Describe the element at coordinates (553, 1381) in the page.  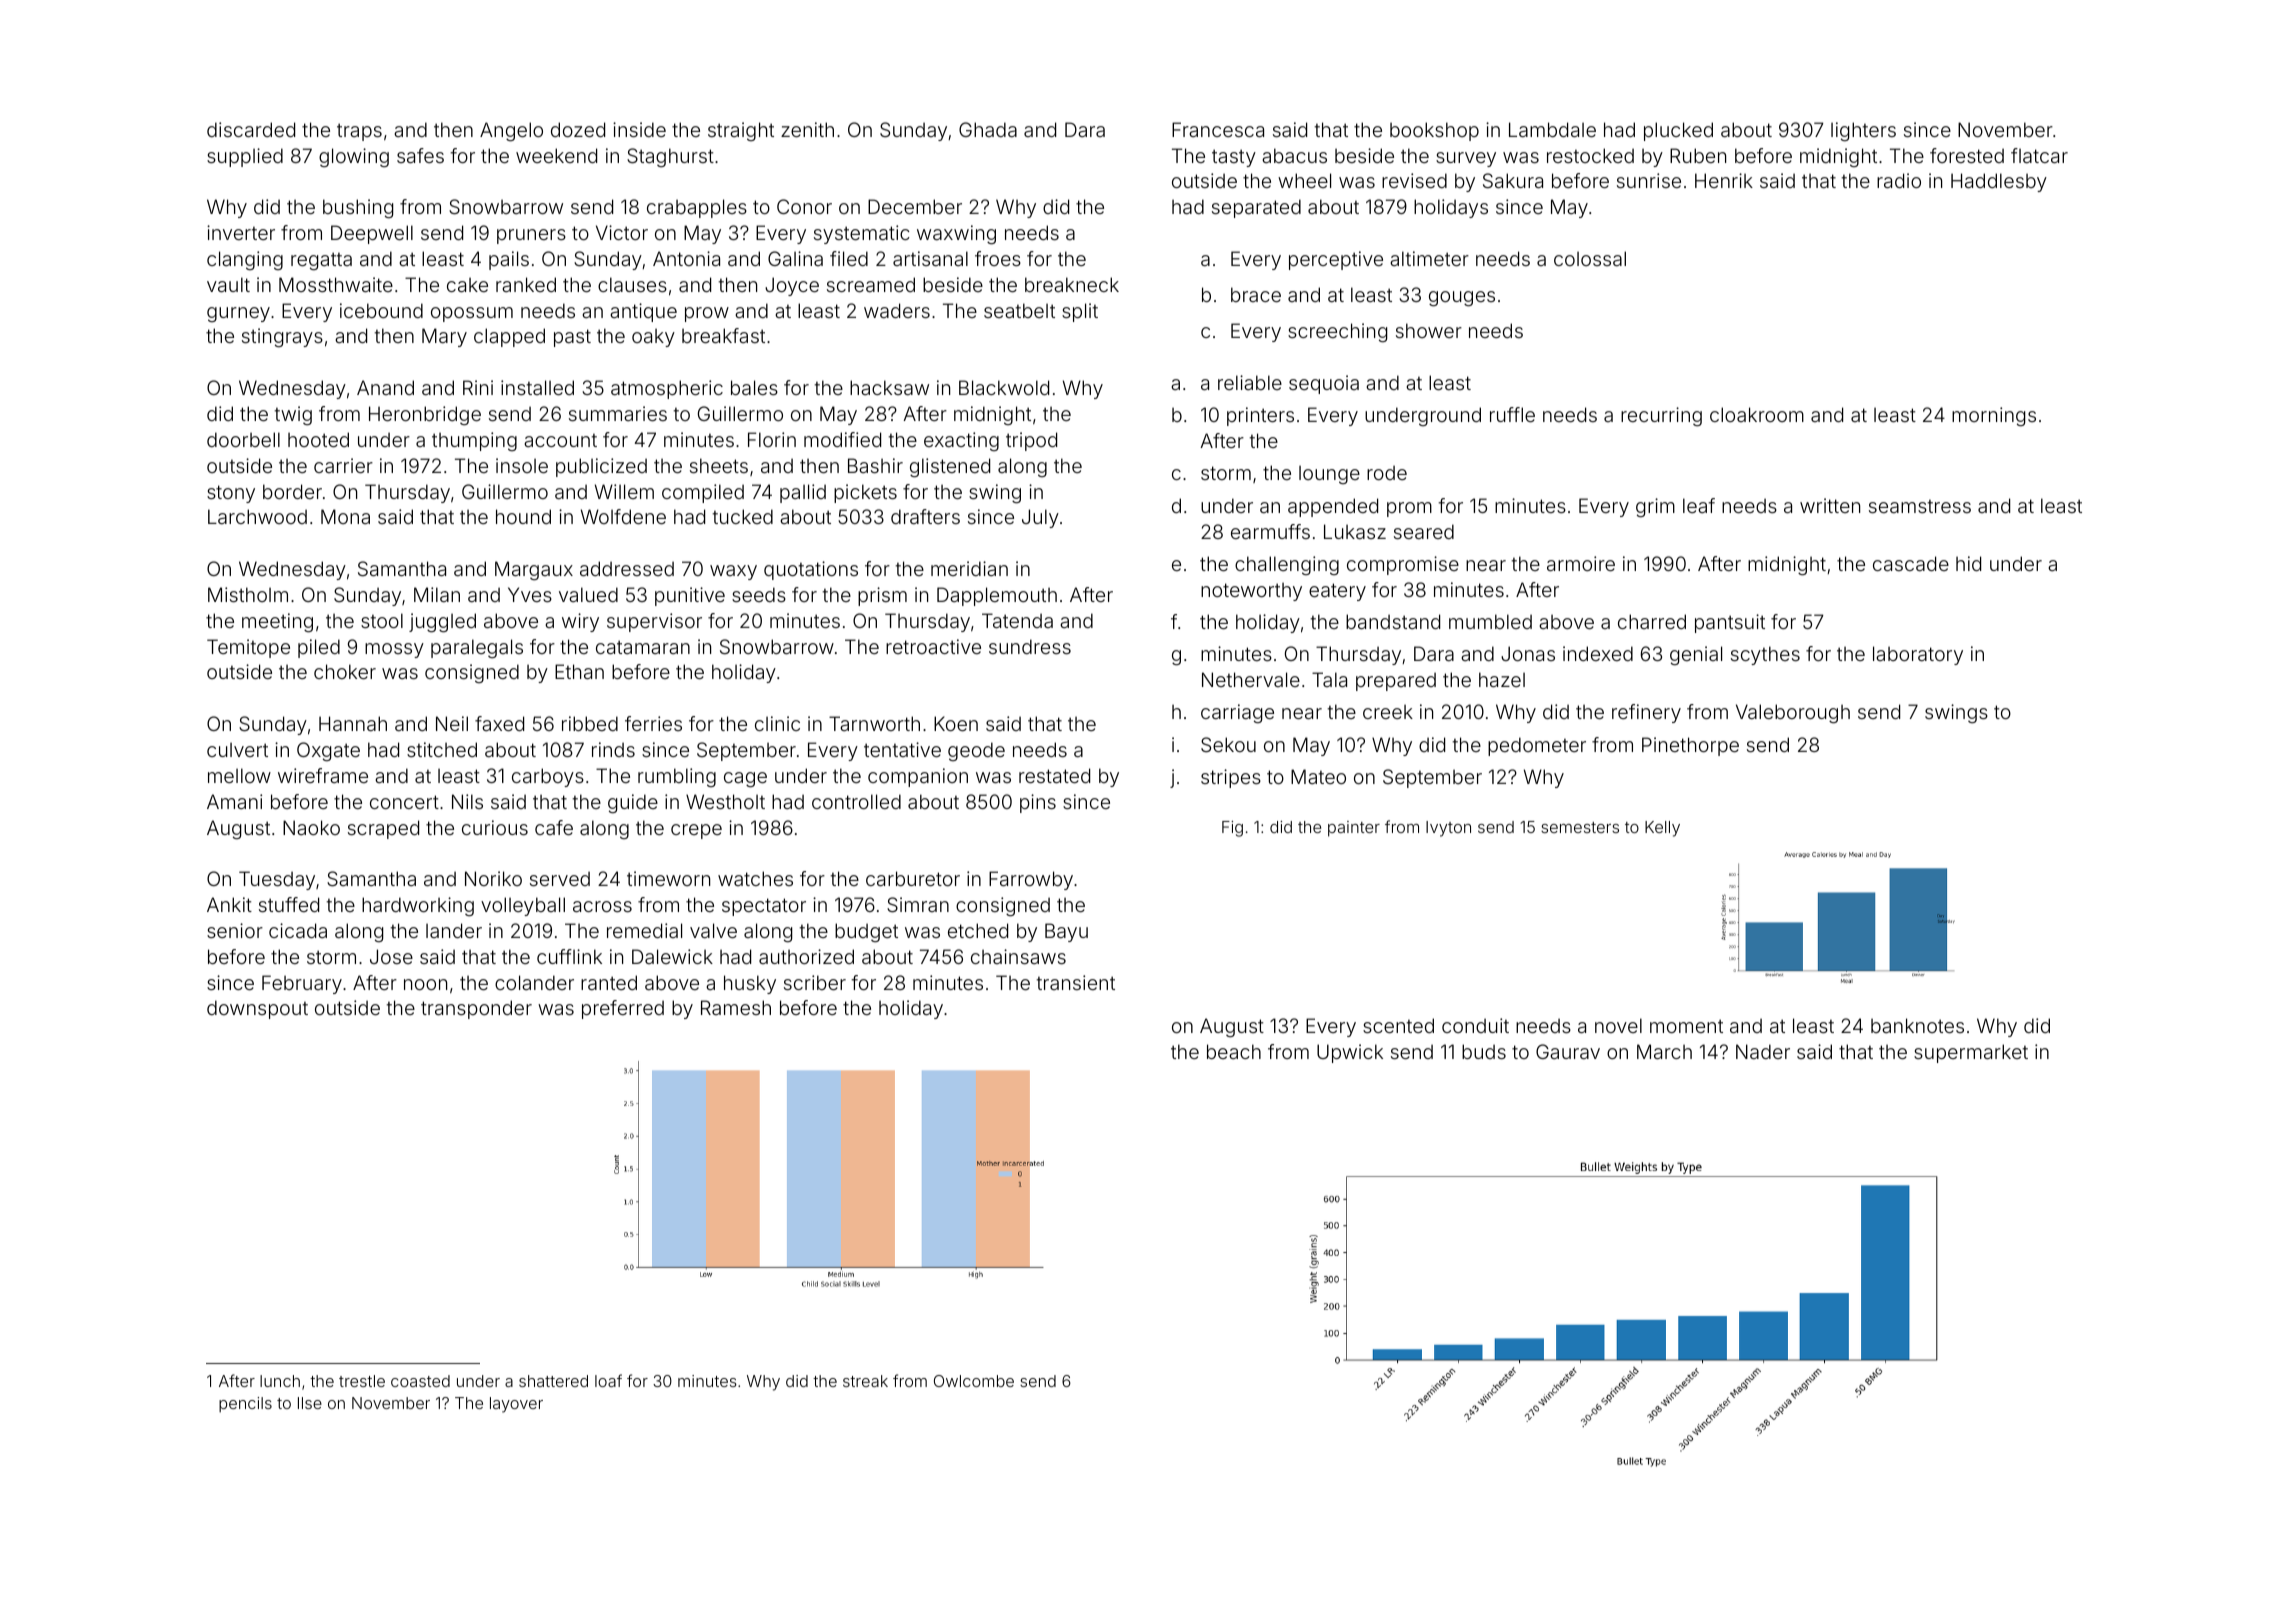
I see `shattered` at that location.
